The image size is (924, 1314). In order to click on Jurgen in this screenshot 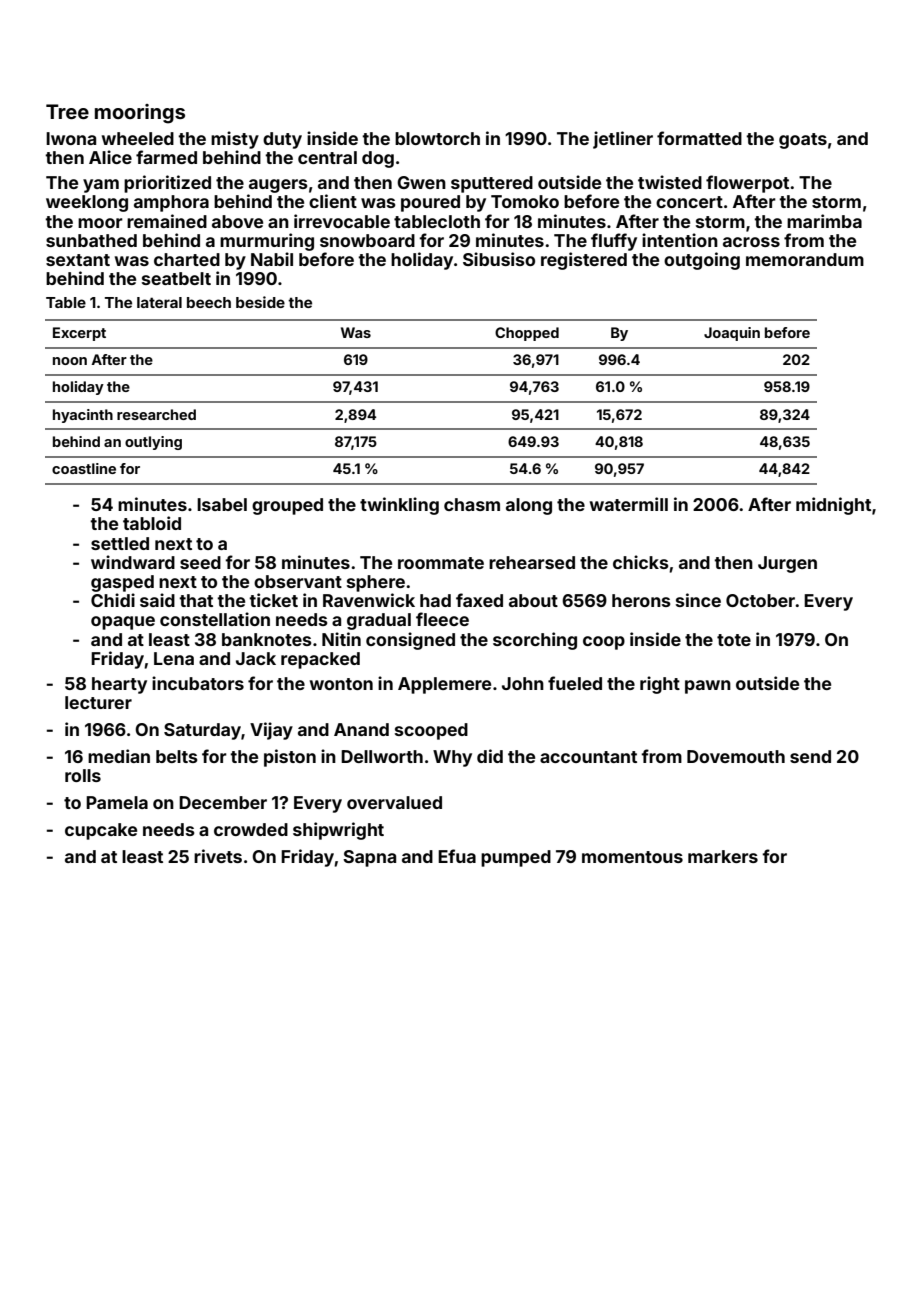, I will do `click(787, 564)`.
